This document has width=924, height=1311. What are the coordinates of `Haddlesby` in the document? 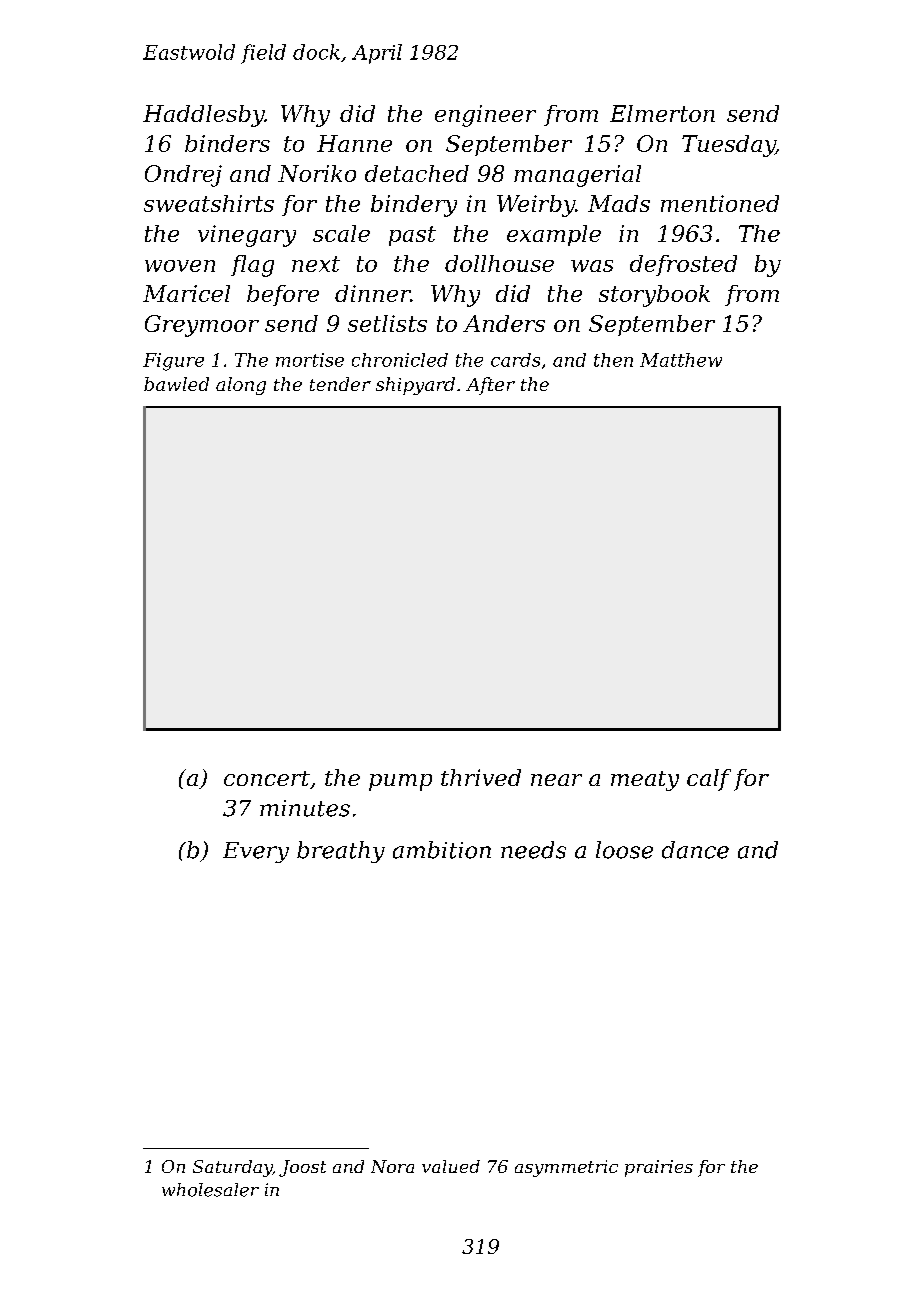 It's located at (203, 116).
